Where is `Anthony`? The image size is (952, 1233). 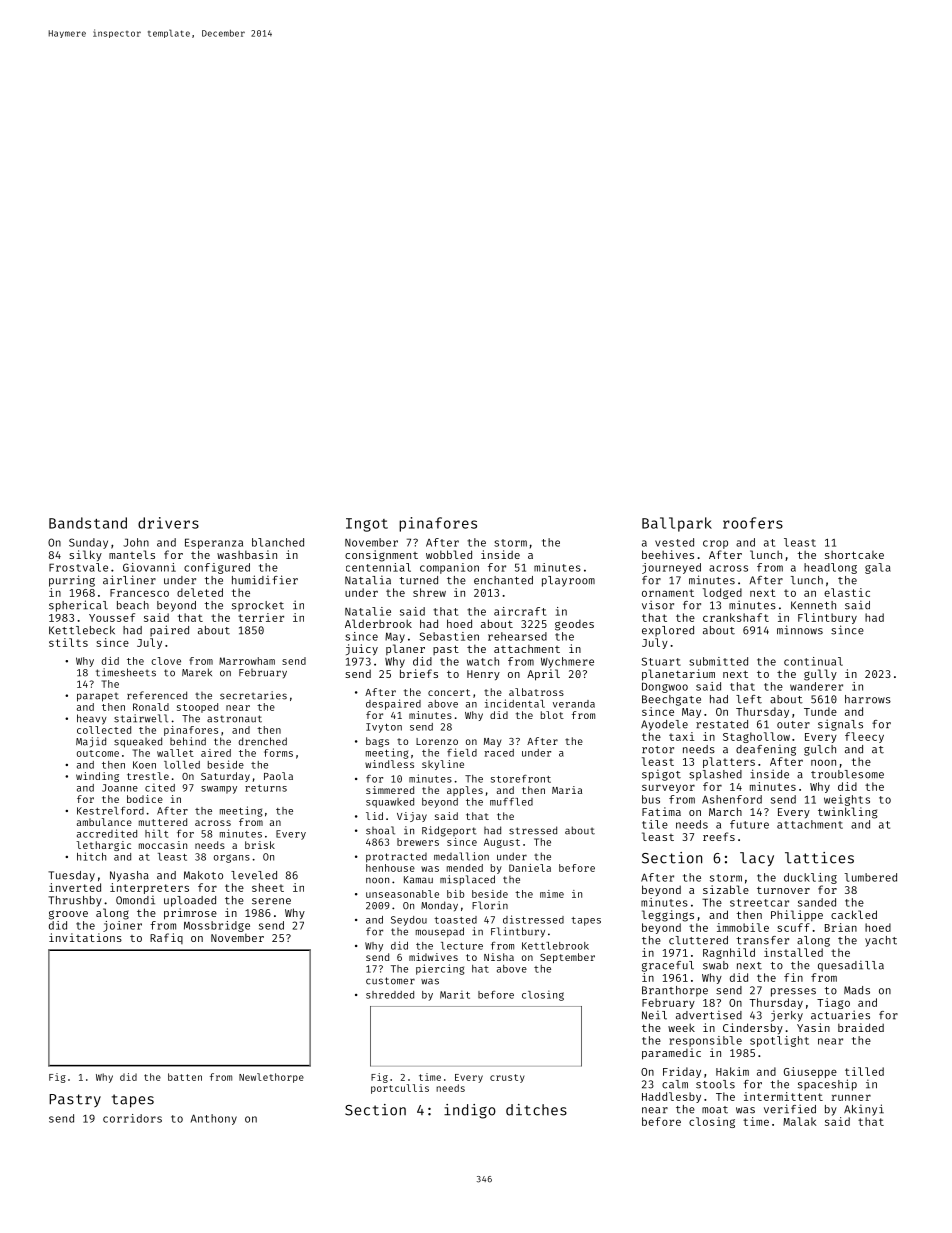
Anthony is located at coordinates (214, 1119).
